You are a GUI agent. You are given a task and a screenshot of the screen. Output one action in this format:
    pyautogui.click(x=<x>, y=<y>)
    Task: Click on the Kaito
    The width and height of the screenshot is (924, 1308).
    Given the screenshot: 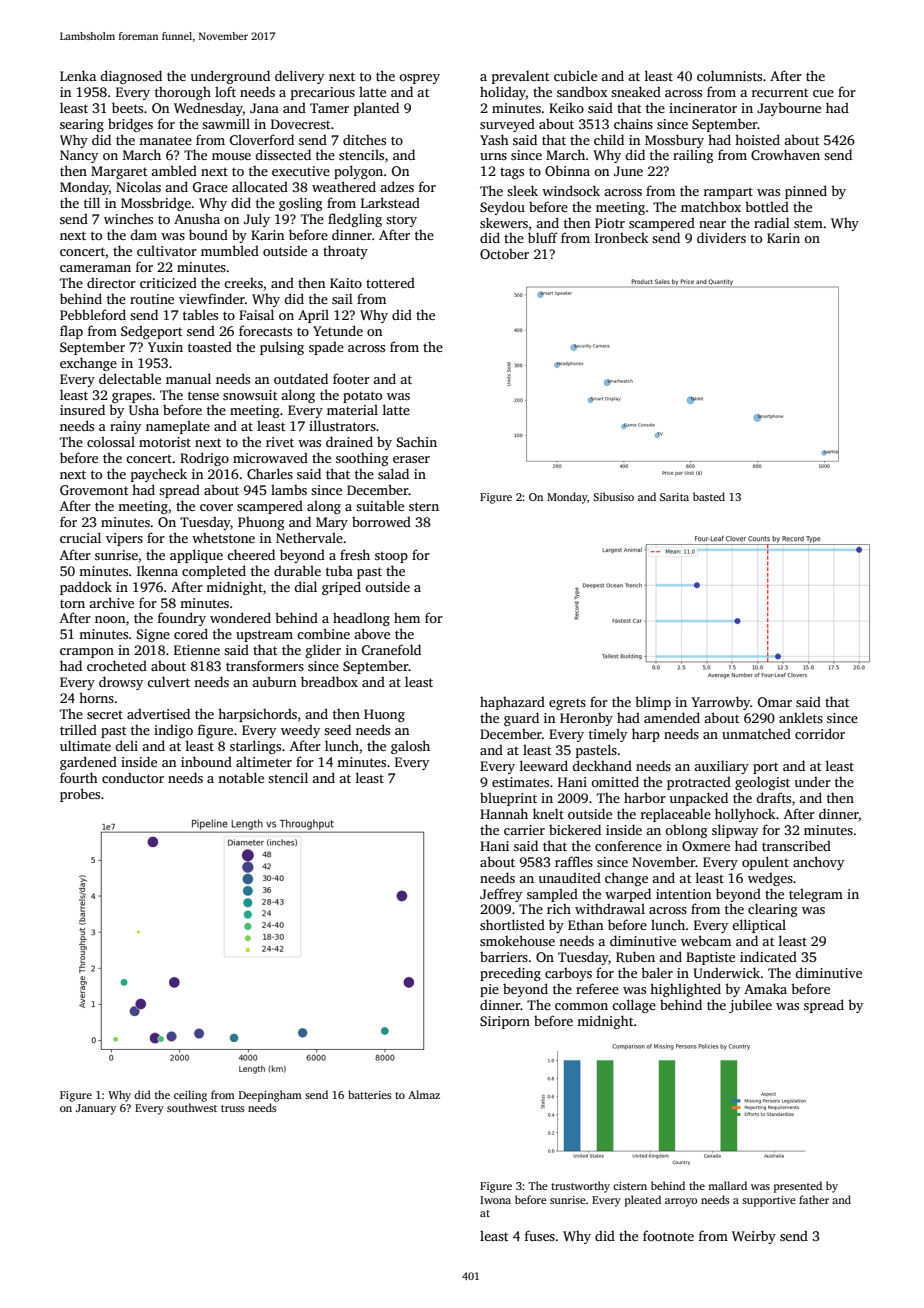 What is the action you would take?
    pyautogui.click(x=346, y=283)
